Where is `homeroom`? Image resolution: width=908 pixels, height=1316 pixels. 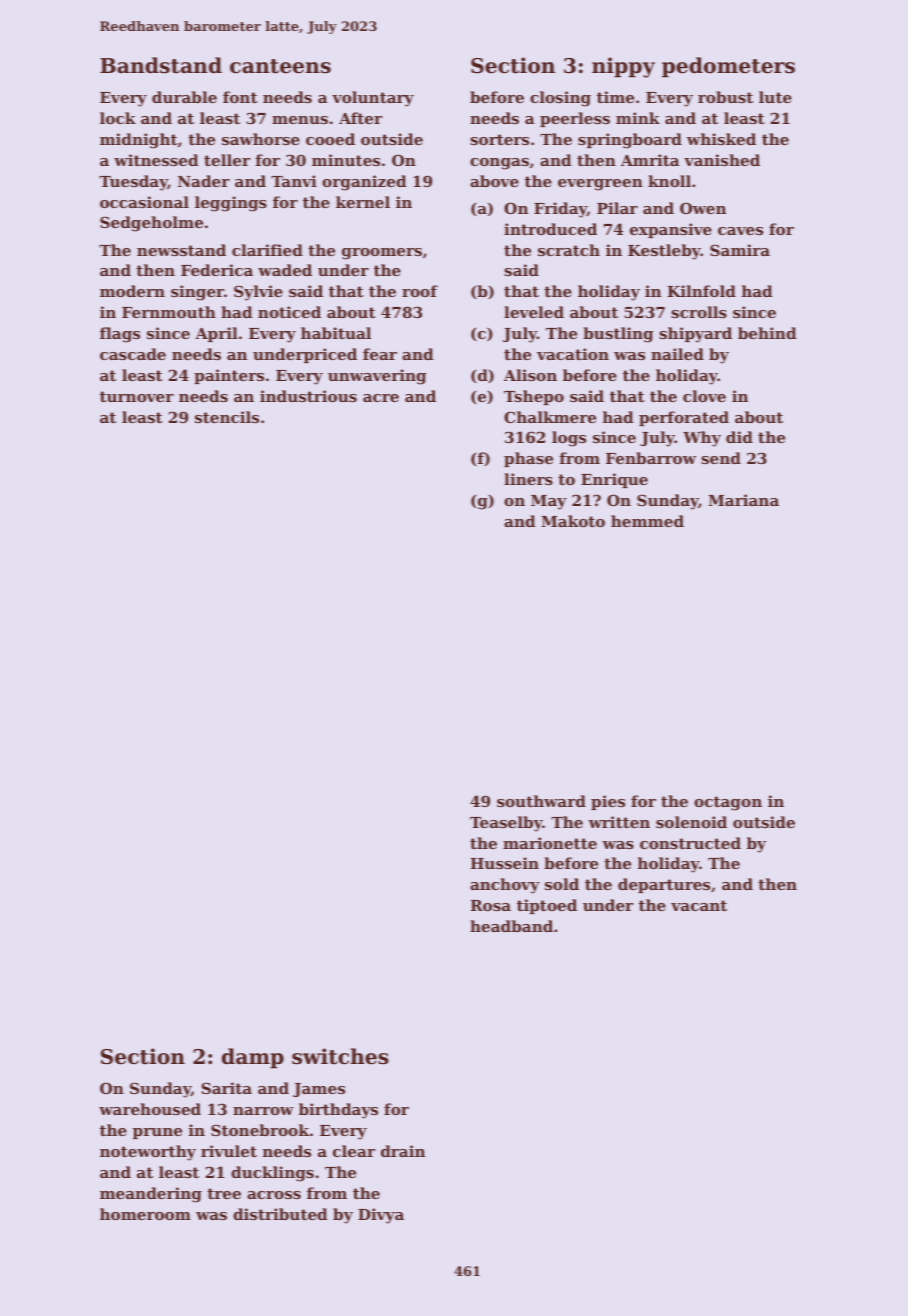 homeroom is located at coordinates (145, 1214).
